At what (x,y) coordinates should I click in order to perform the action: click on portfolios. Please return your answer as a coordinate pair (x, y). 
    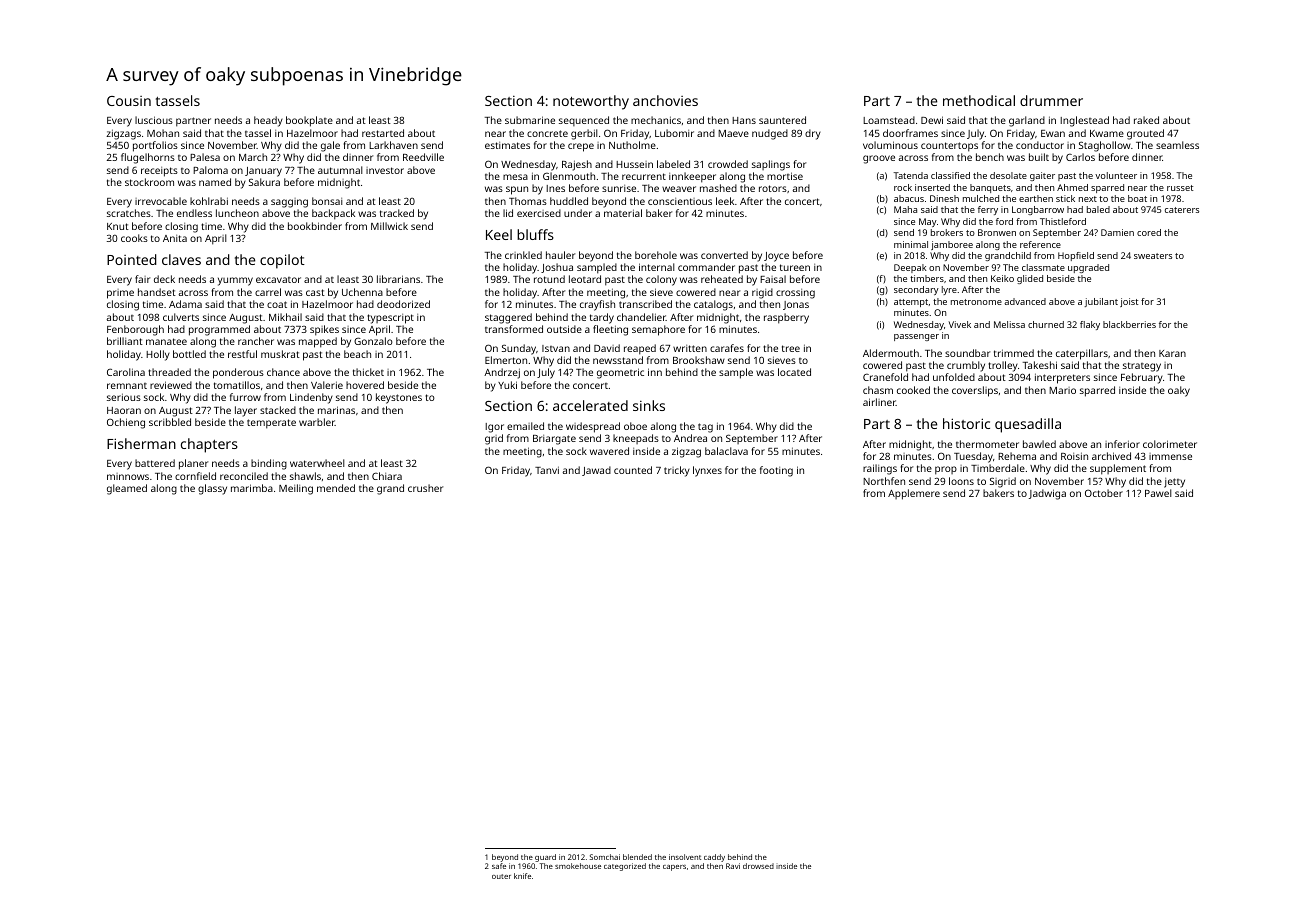
    Looking at the image, I should click on (155, 146).
